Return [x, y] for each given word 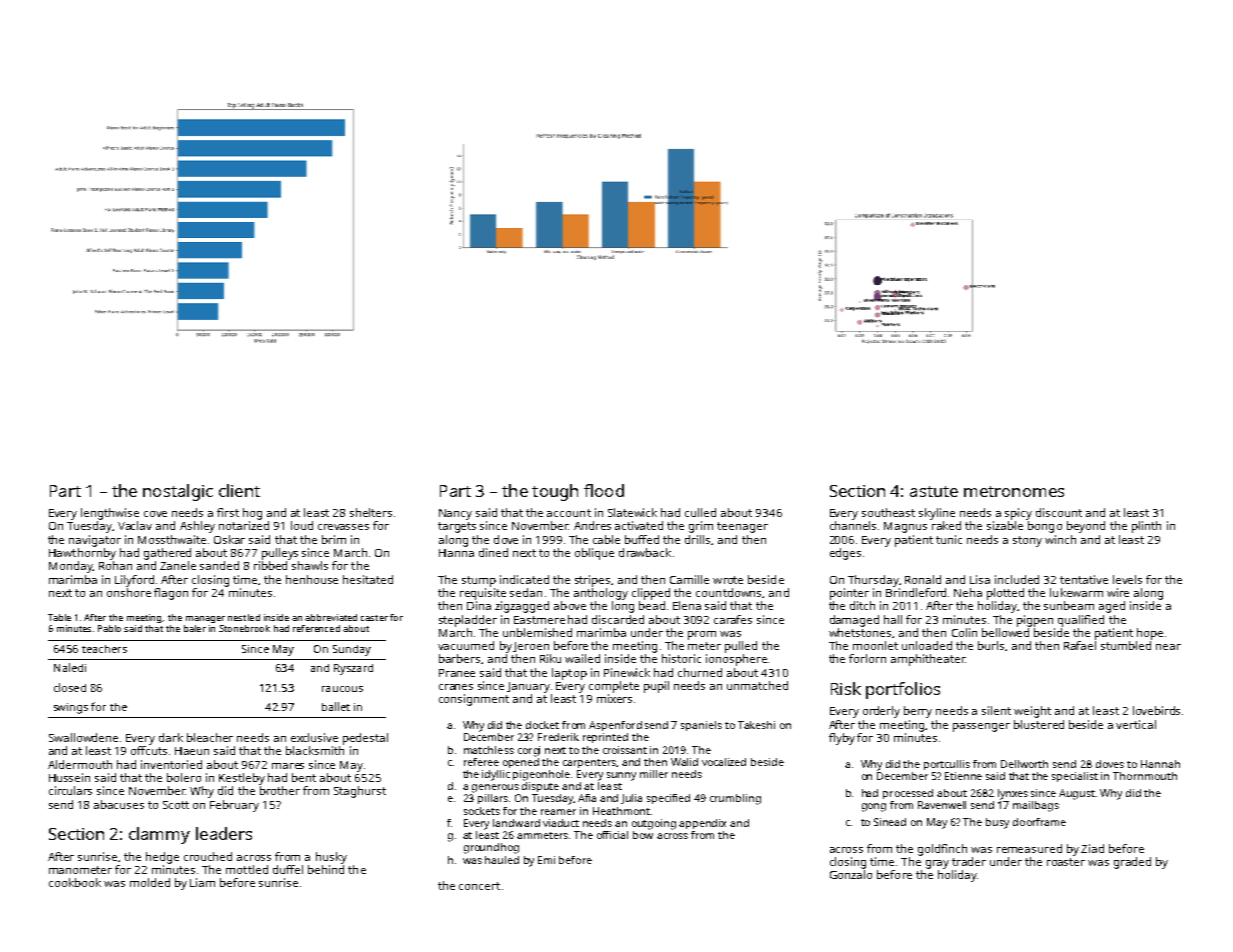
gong [874, 807]
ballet [336, 706]
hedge [162, 858]
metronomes [1014, 491]
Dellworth [1024, 764]
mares [288, 766]
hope [1150, 634]
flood [604, 490]
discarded [618, 619]
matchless [489, 750]
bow [643, 835]
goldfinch [942, 850]
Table [59, 617]
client [239, 490]
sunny [621, 776]
